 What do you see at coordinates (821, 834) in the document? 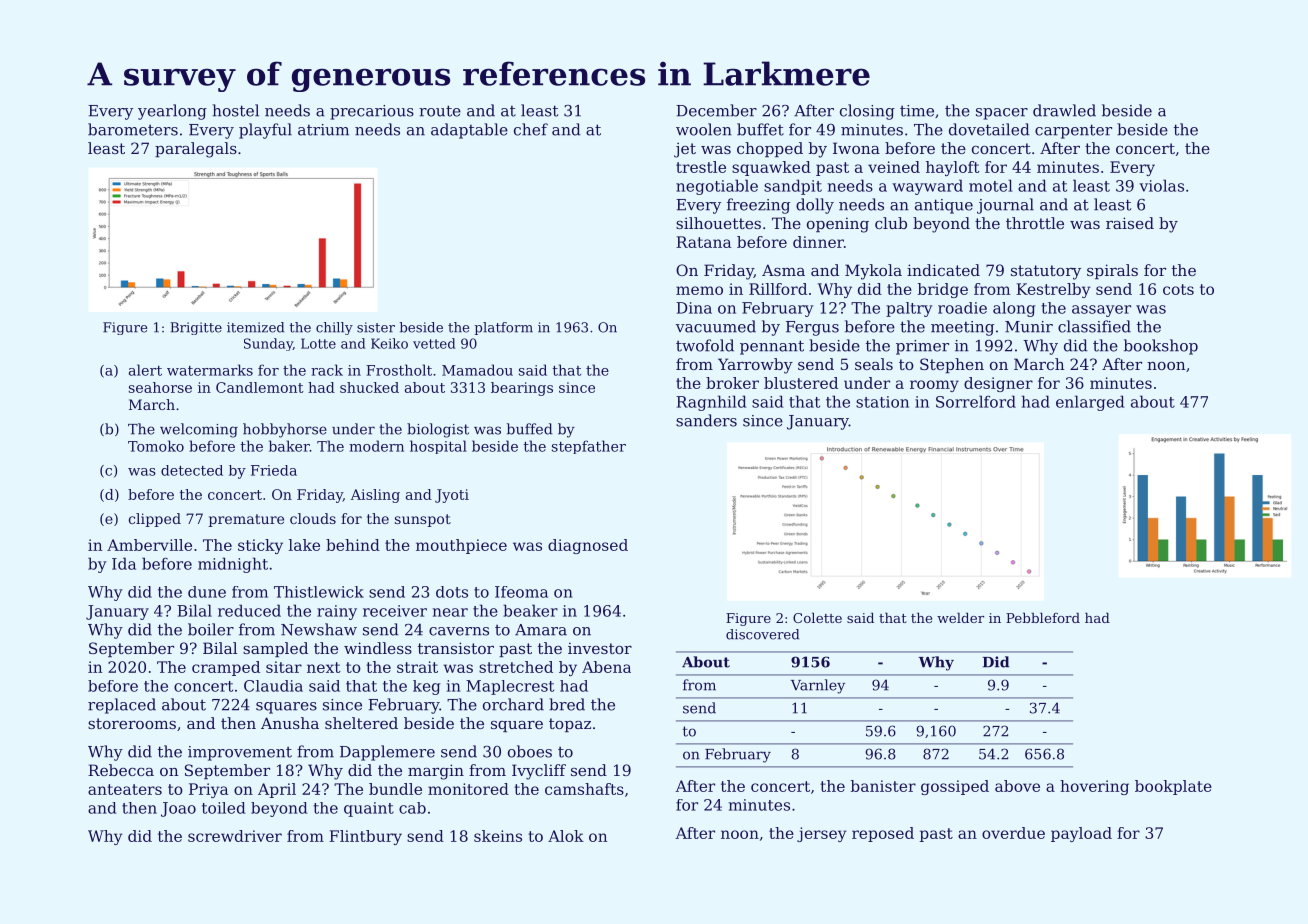
I see `jersey` at bounding box center [821, 834].
